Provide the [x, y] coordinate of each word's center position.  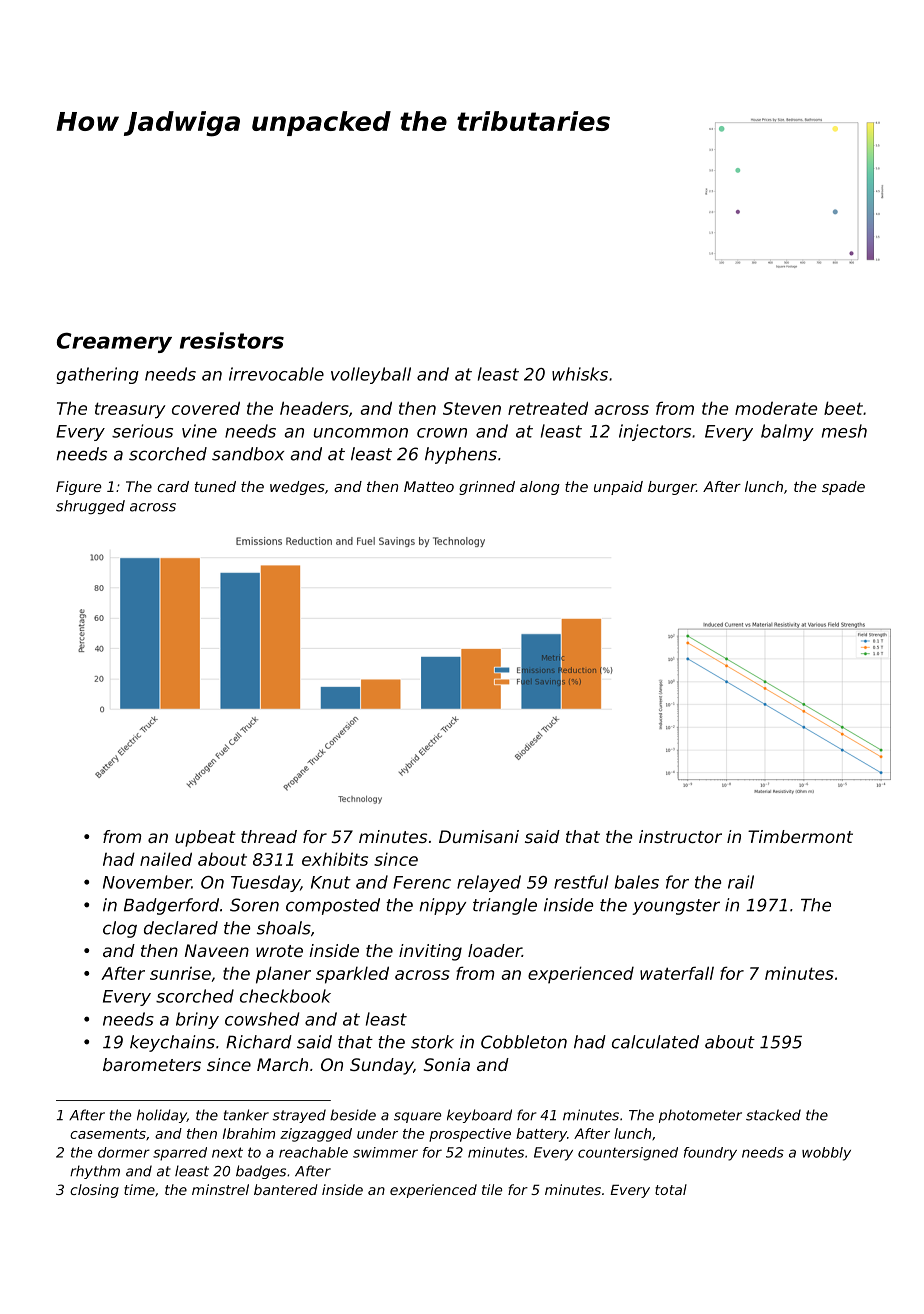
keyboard [479, 1116]
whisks [580, 374]
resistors [232, 340]
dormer [124, 1152]
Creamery [114, 342]
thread [269, 836]
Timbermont [800, 836]
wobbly [826, 1154]
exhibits [335, 859]
